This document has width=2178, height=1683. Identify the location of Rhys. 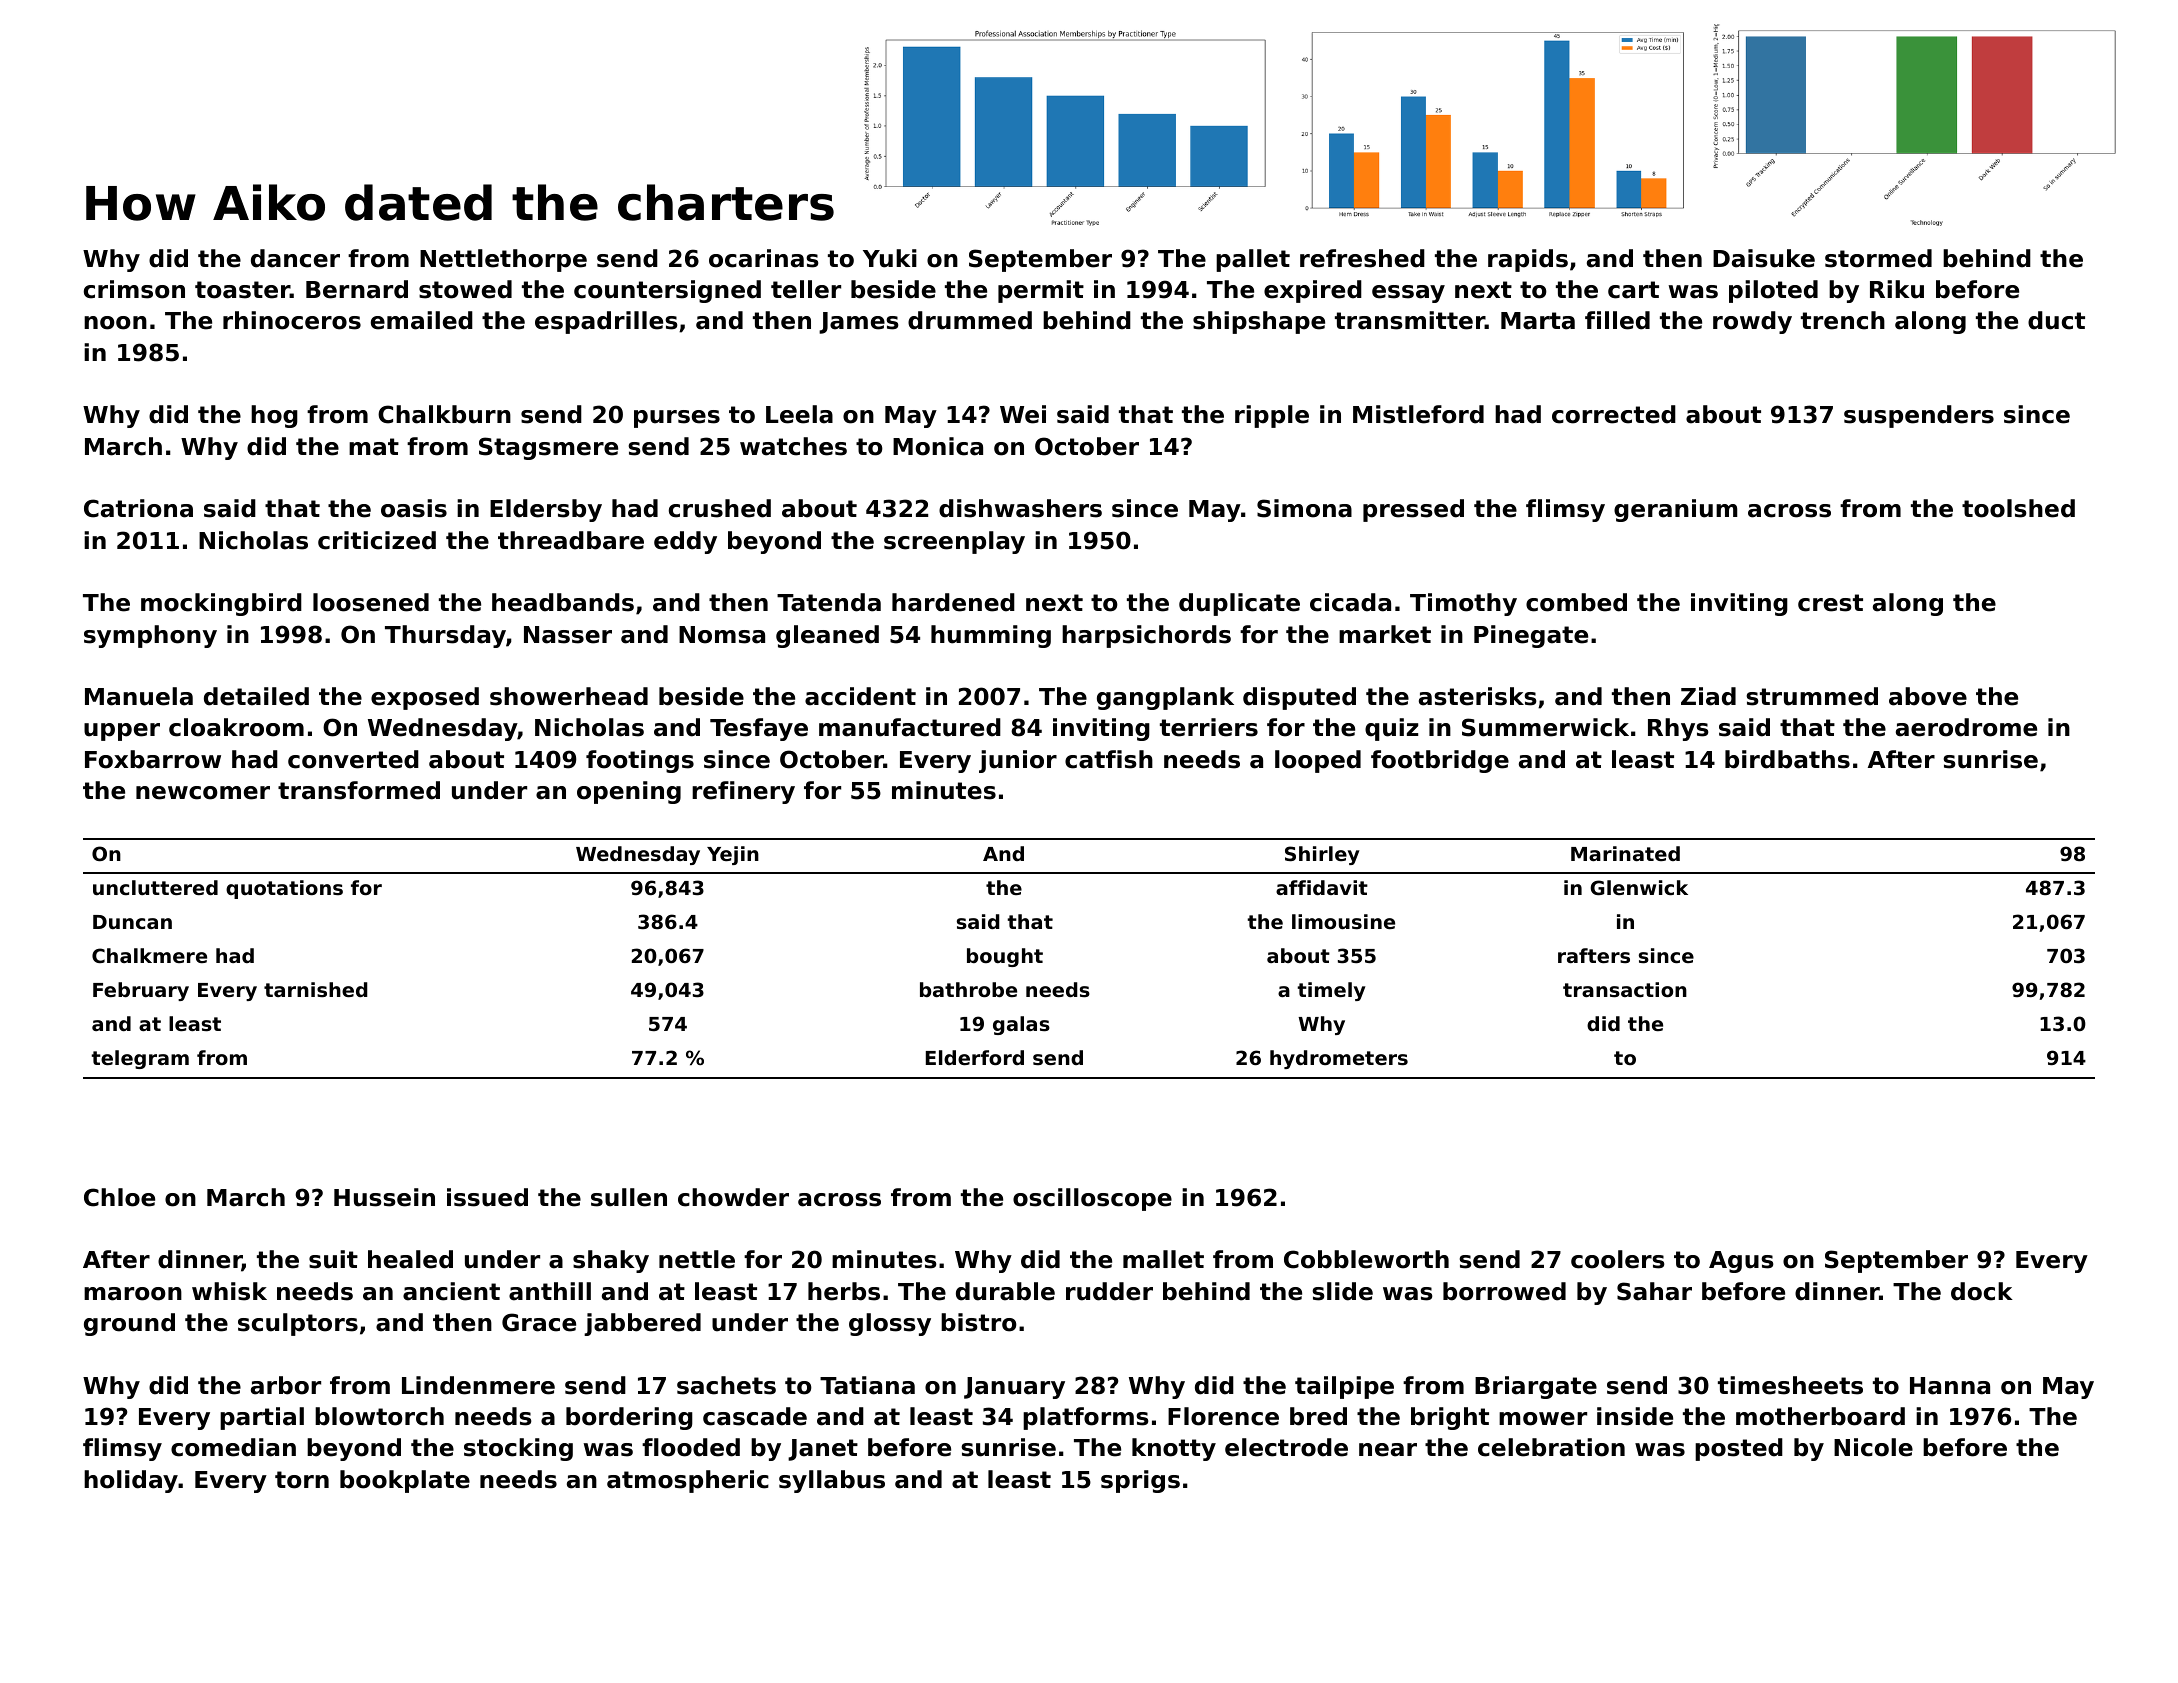
(1678, 729).
